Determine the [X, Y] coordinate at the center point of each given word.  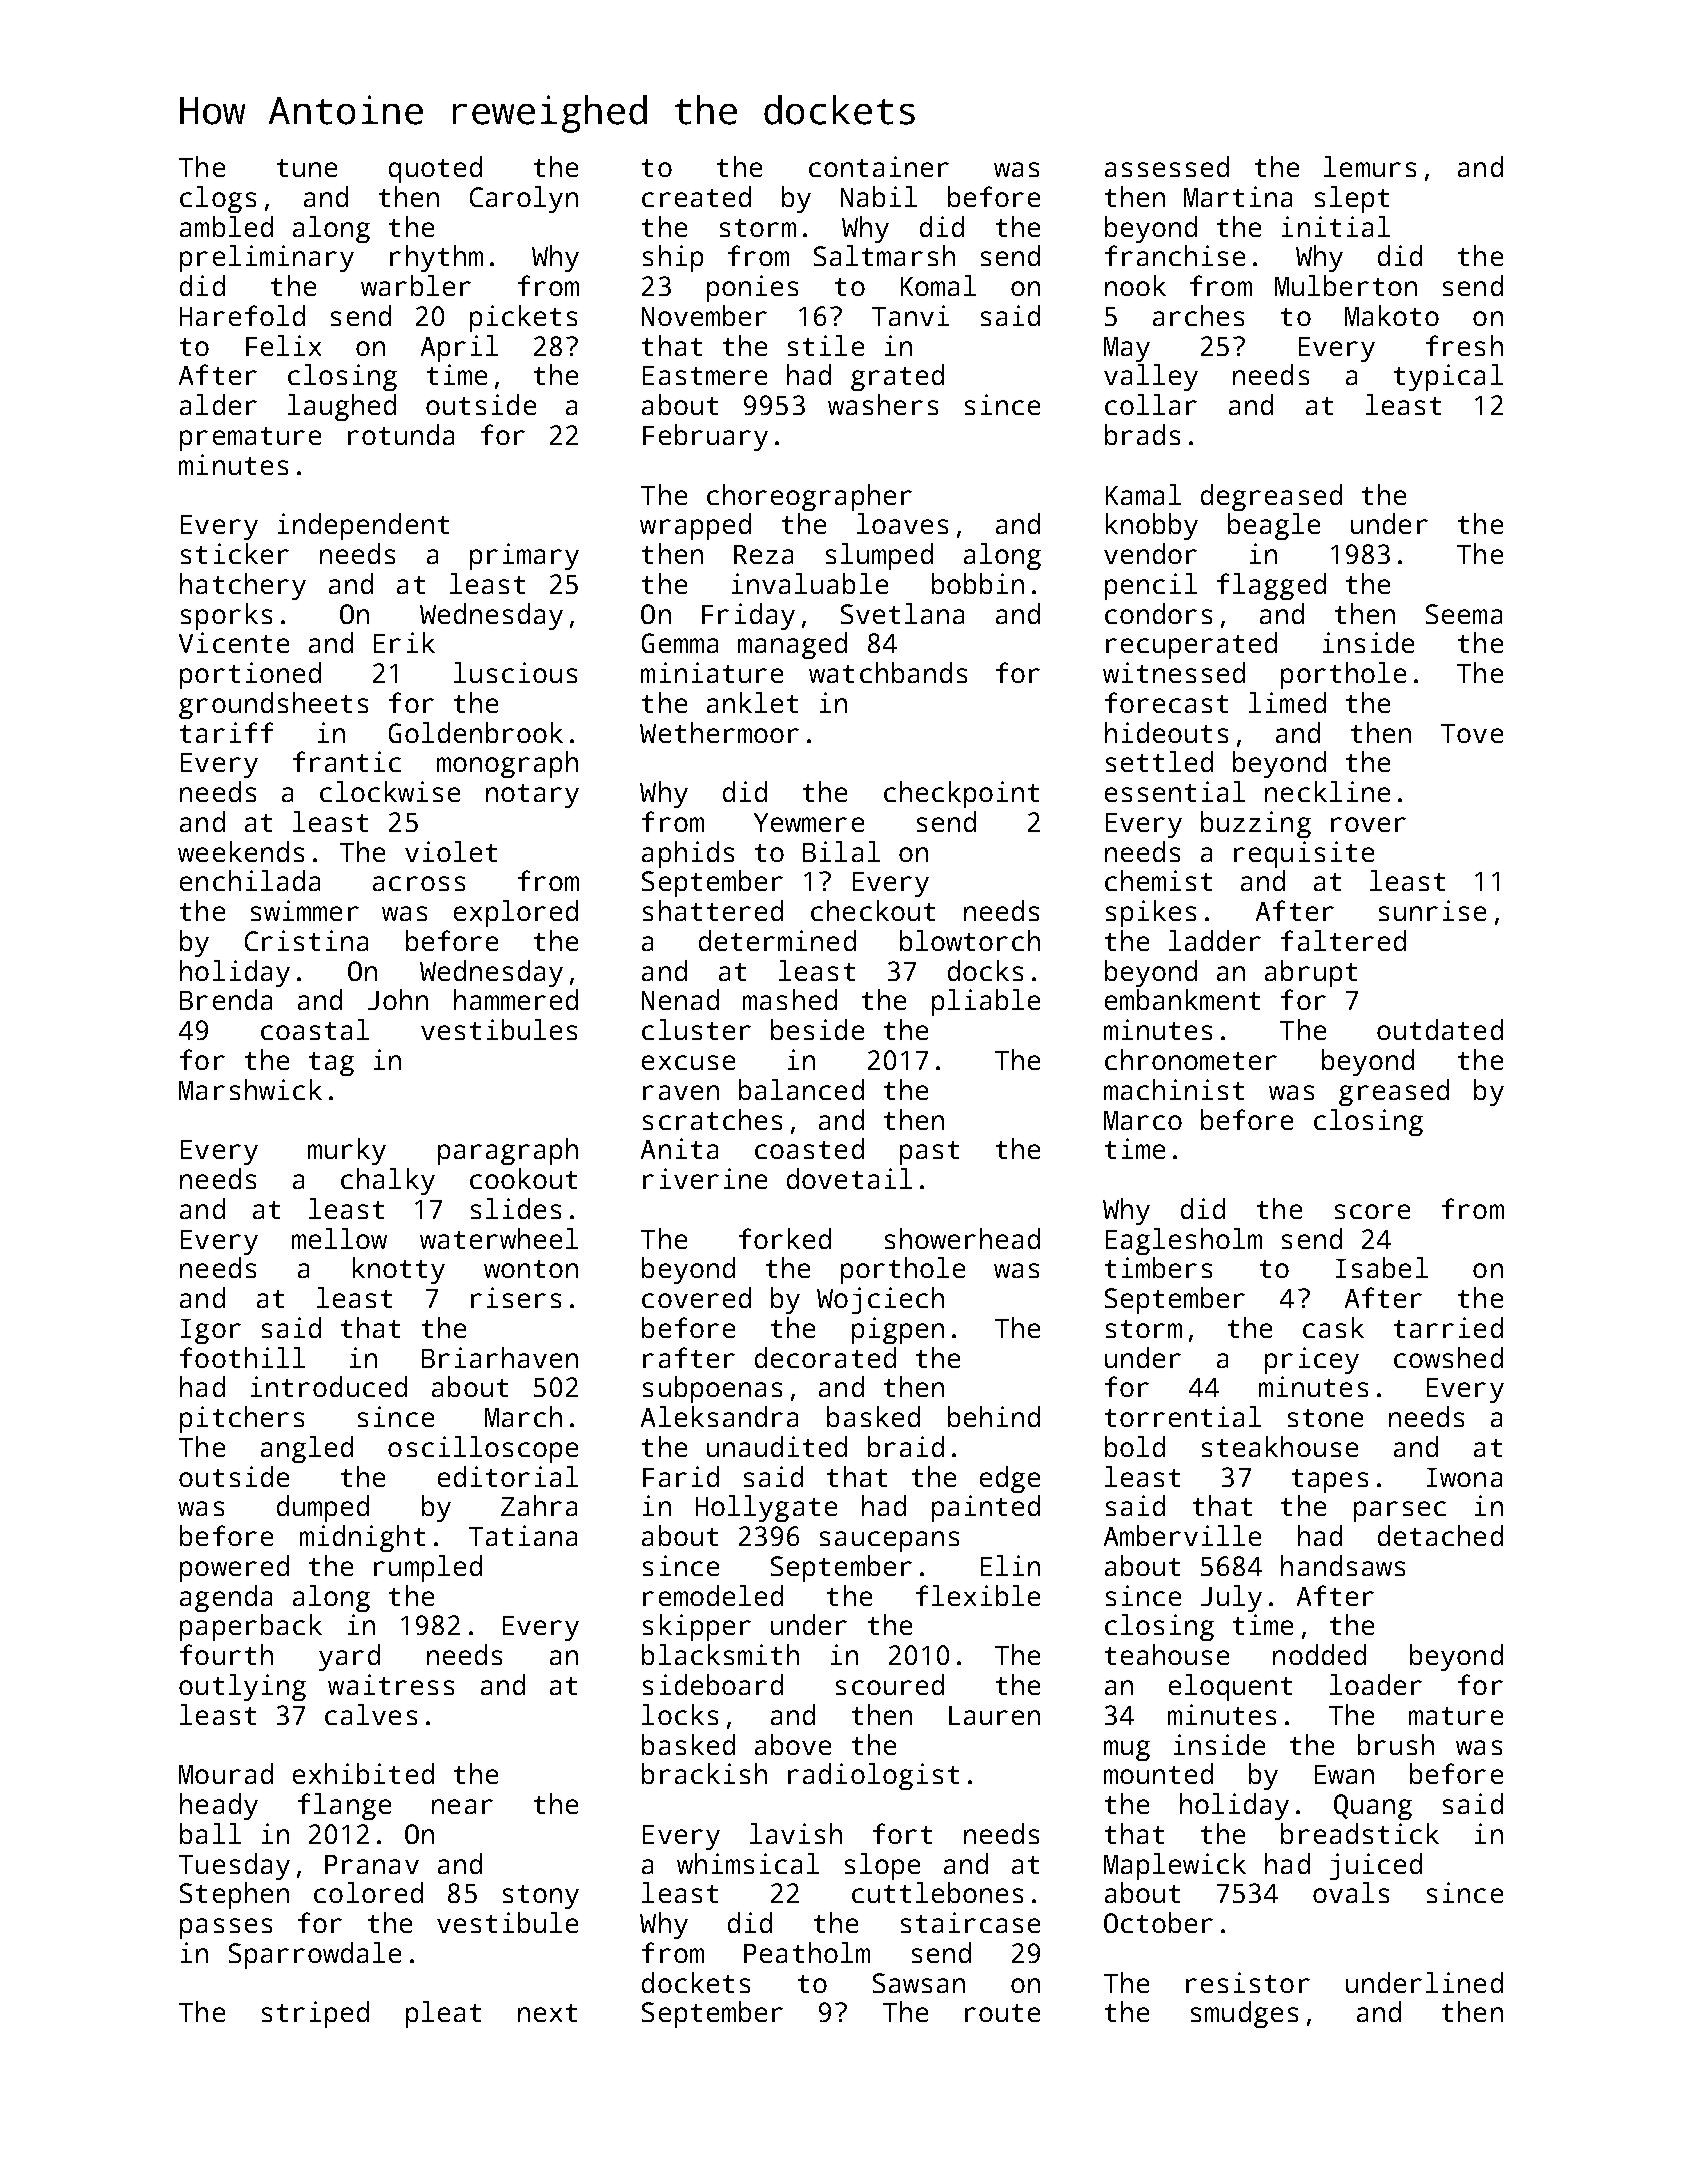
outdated [1440, 1029]
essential [1175, 791]
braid [906, 1446]
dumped [323, 1508]
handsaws [1343, 1565]
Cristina [306, 940]
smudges [1244, 2014]
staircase [970, 1922]
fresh [1464, 345]
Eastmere [705, 375]
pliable [986, 1002]
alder [218, 404]
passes [226, 1928]
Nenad [680, 999]
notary [532, 796]
